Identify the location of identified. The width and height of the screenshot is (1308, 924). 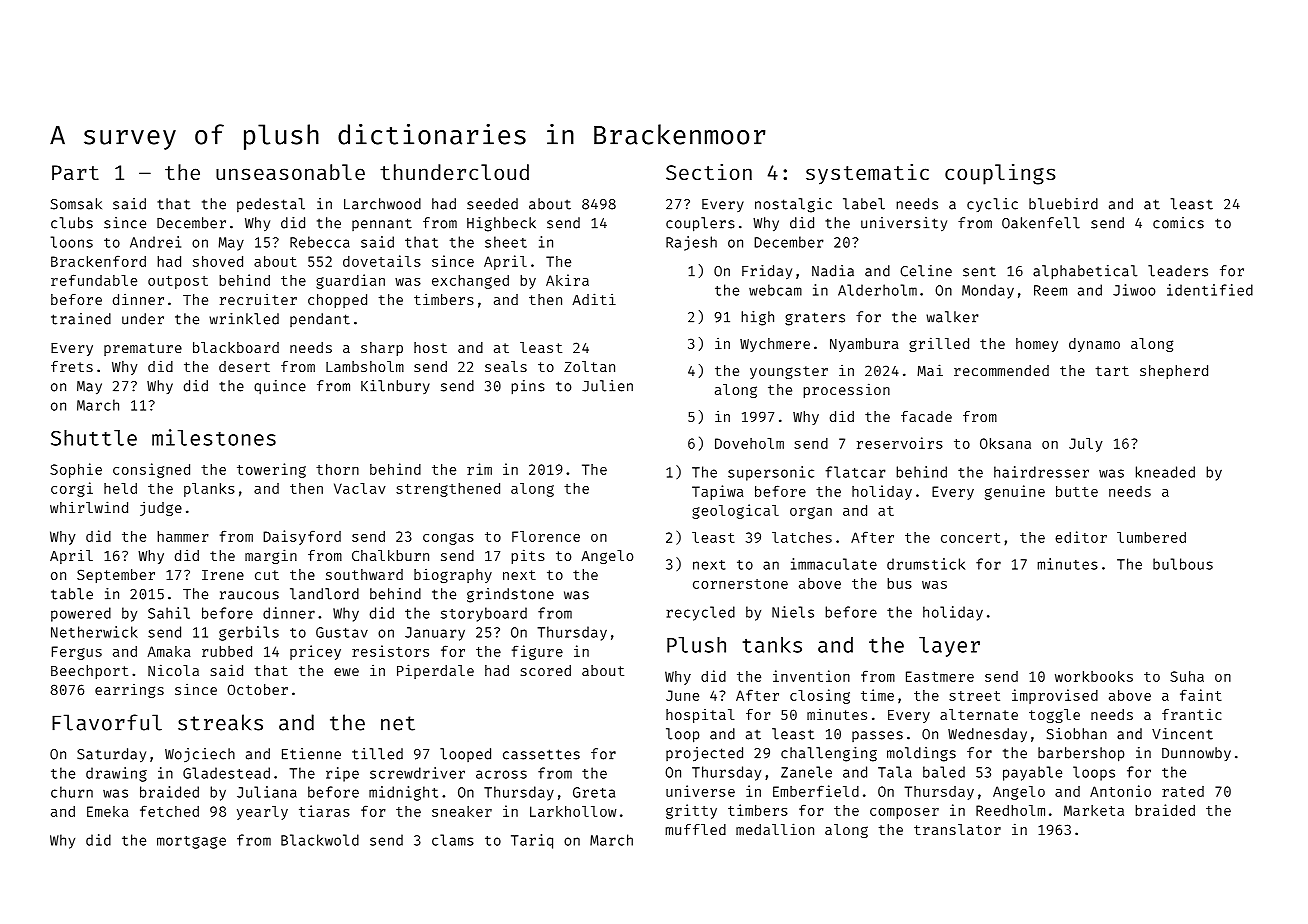
(1210, 290).
